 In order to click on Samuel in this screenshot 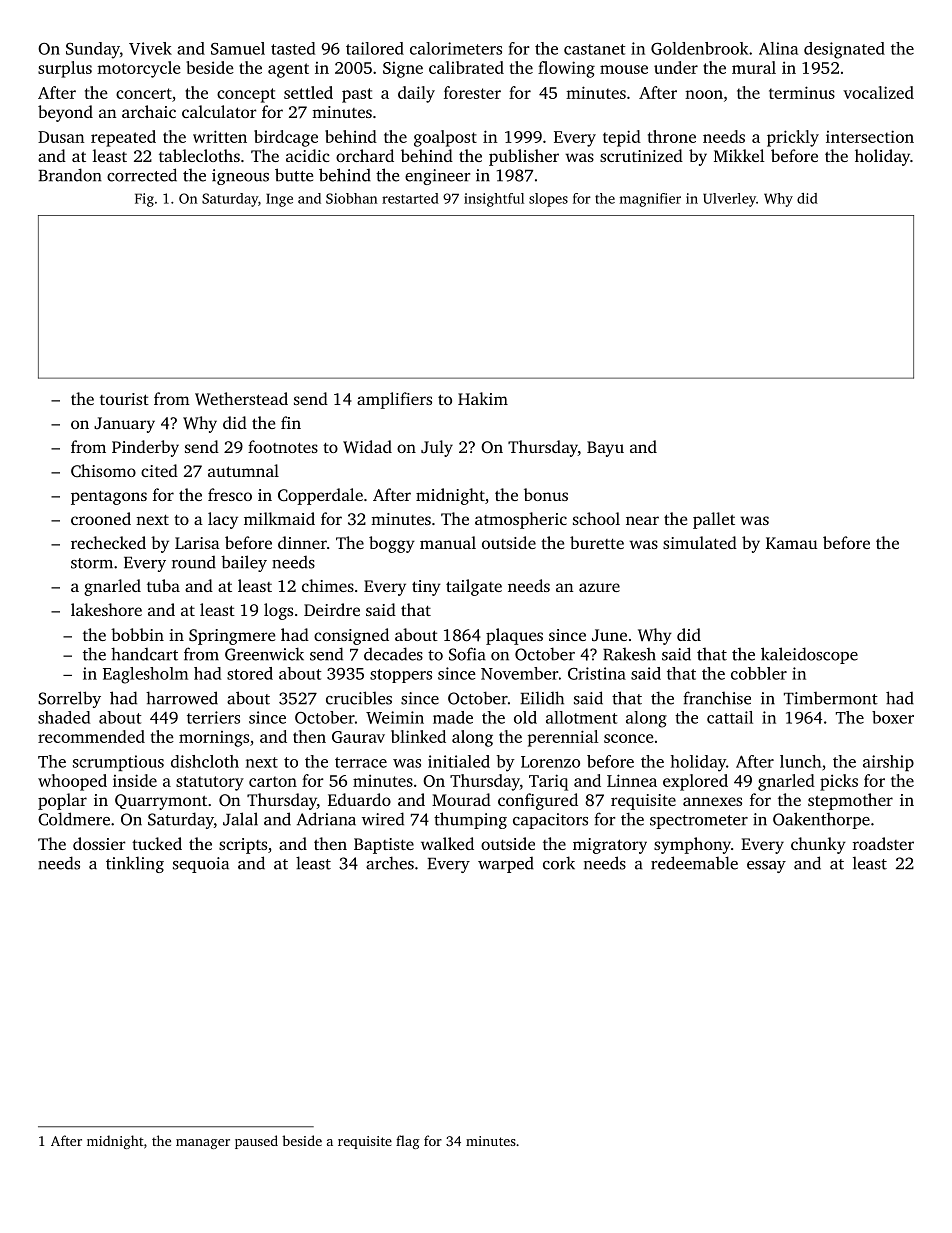, I will do `click(238, 48)`.
